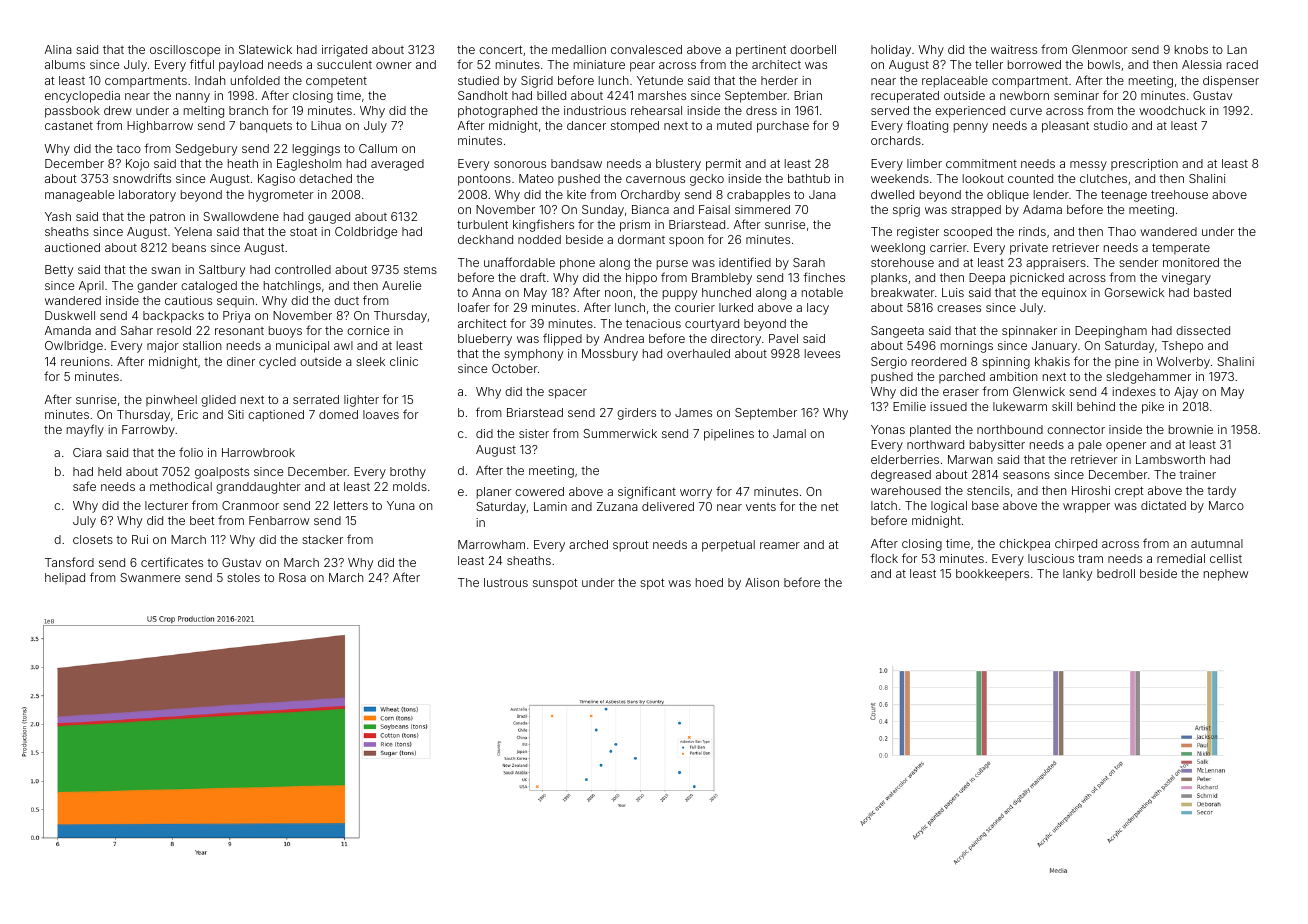 Image resolution: width=1308 pixels, height=924 pixels. I want to click on doorbell, so click(813, 49).
